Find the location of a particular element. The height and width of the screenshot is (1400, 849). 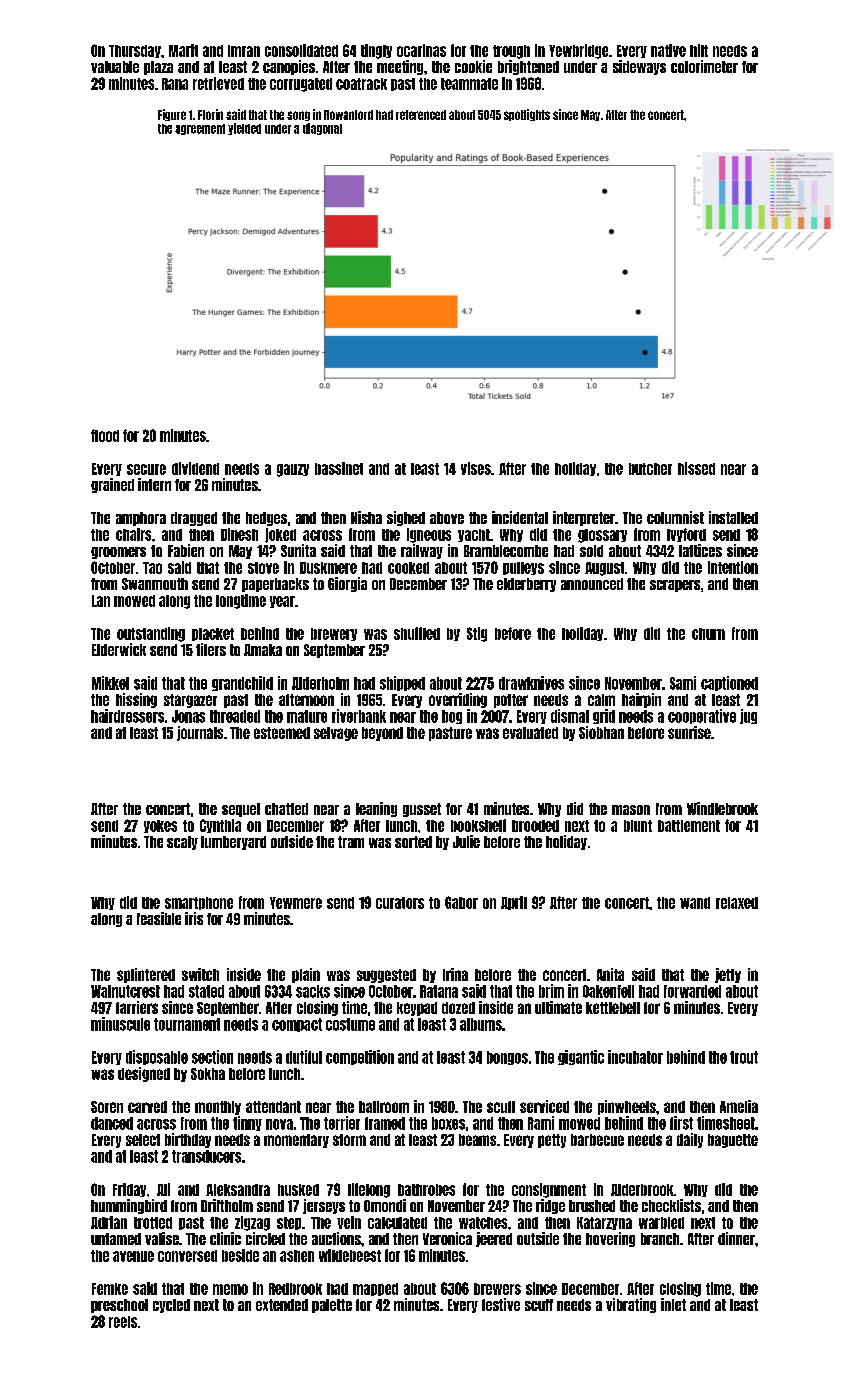

Anita is located at coordinates (610, 974).
